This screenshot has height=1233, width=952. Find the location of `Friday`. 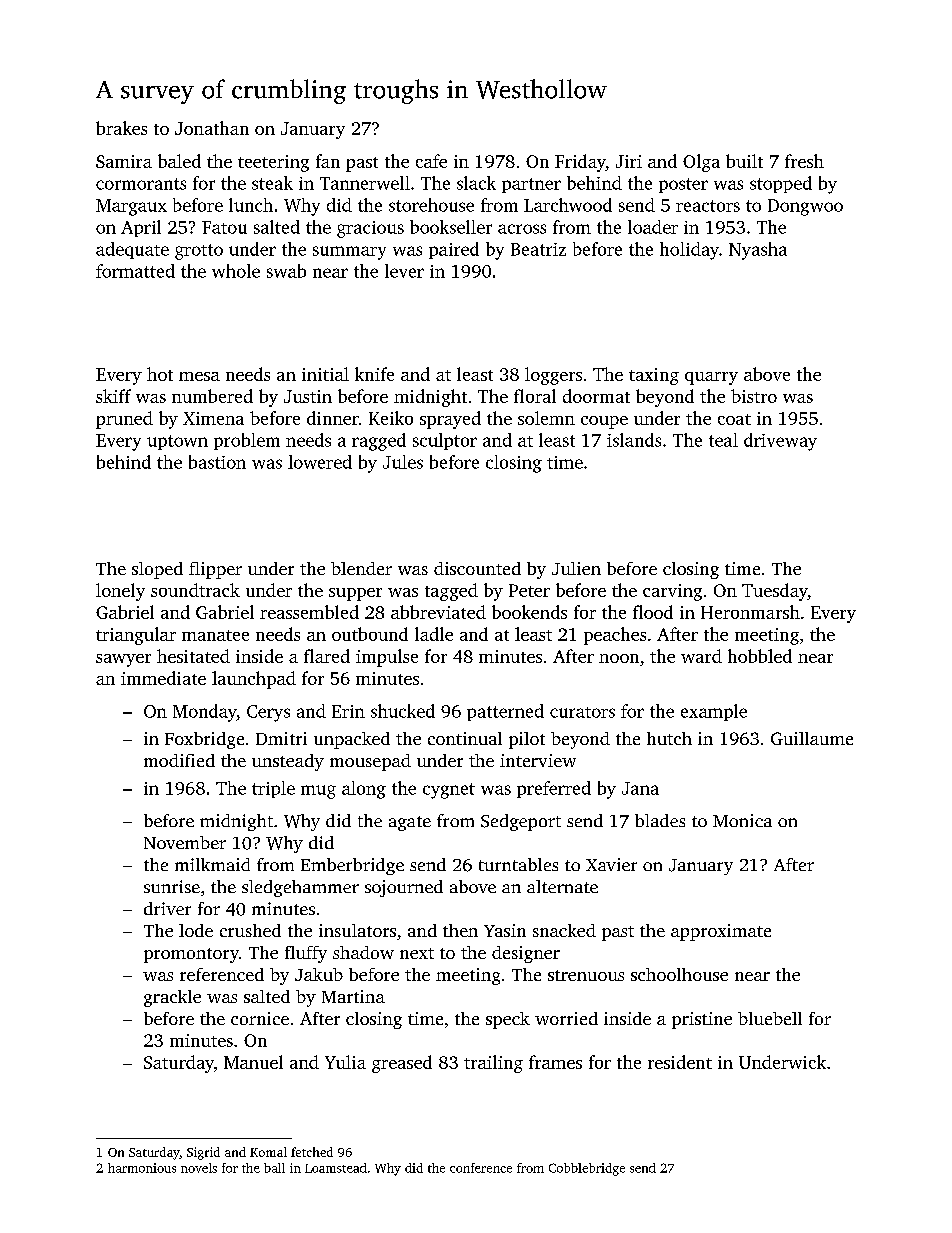

Friday is located at coordinates (580, 163).
